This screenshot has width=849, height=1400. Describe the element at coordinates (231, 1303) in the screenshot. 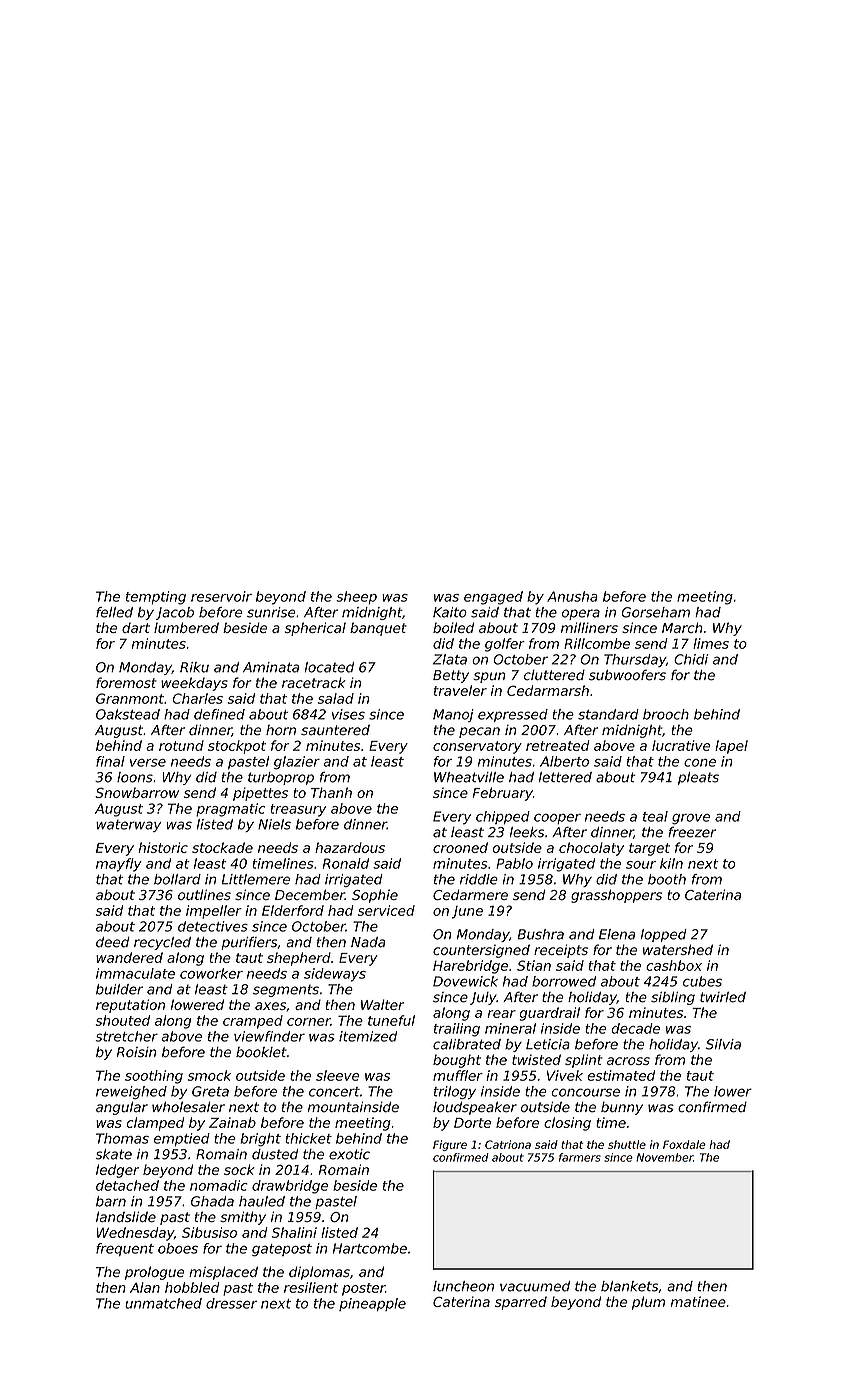

I see `dresser` at that location.
